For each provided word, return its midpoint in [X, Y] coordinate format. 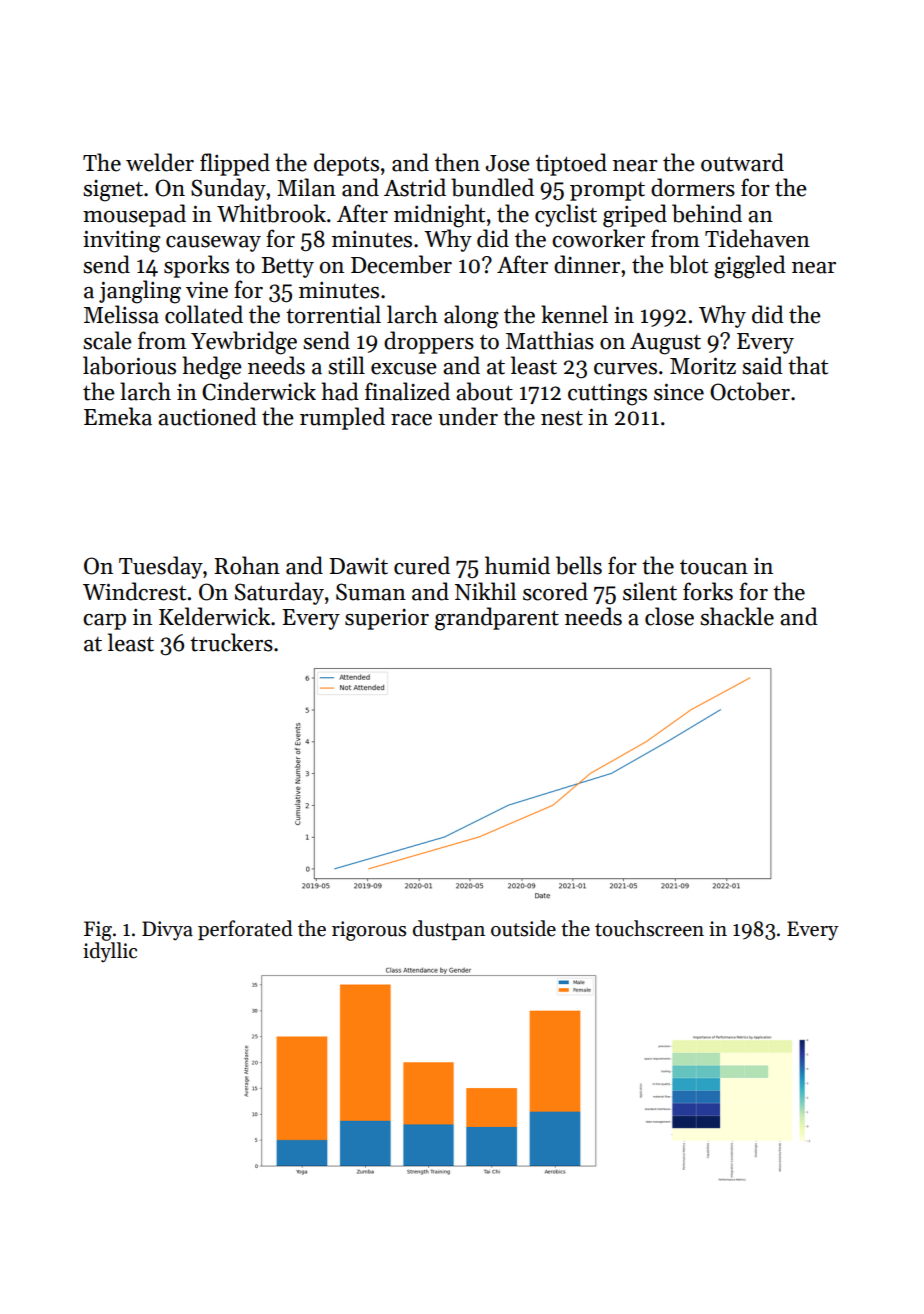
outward [742, 162]
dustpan [449, 930]
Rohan [247, 565]
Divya [167, 930]
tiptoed [571, 164]
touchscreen [649, 928]
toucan [714, 567]
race [411, 420]
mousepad [134, 215]
